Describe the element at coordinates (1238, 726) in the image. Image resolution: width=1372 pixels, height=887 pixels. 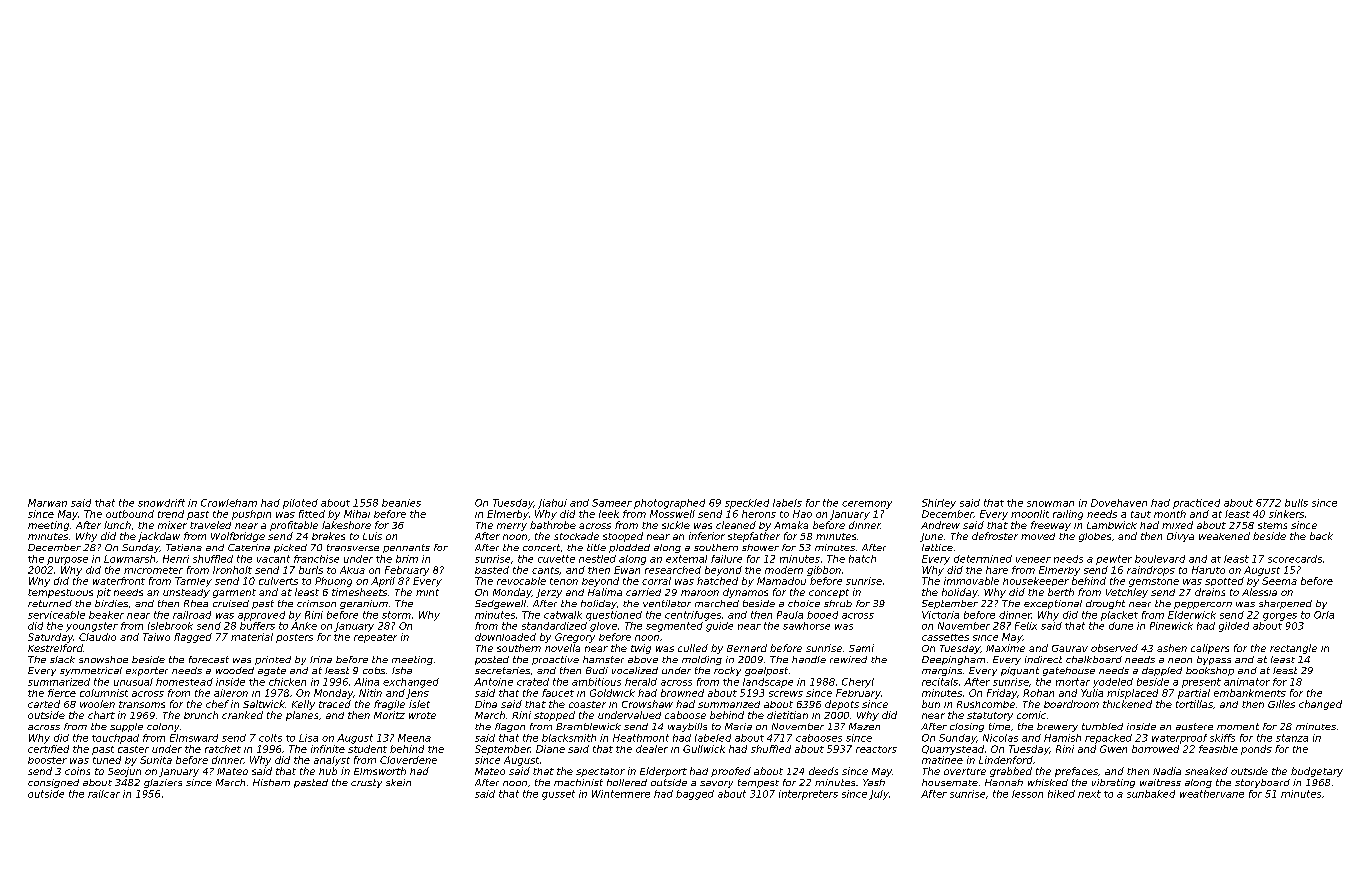
I see `moment` at that location.
